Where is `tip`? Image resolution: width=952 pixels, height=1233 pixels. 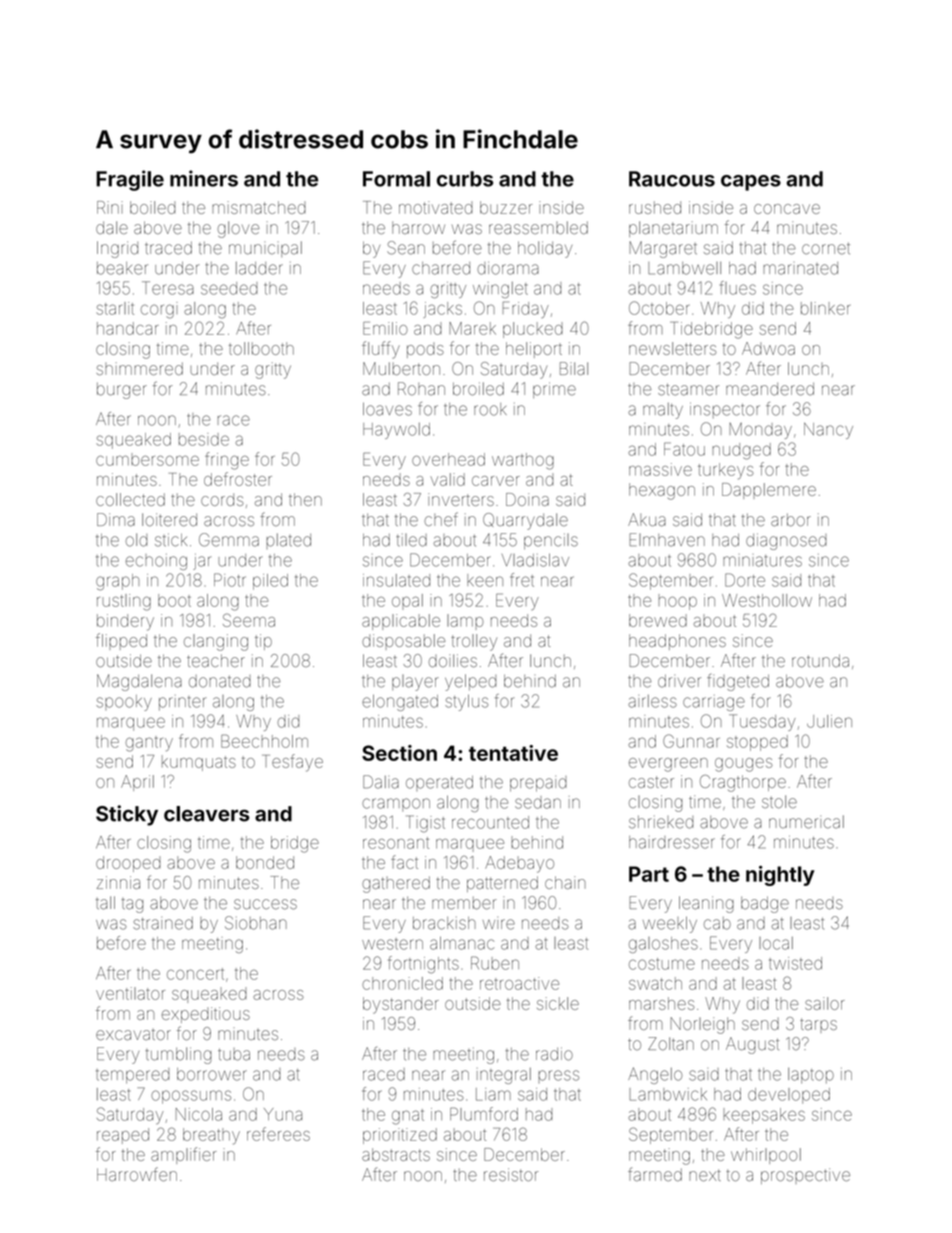 tip is located at coordinates (263, 642).
